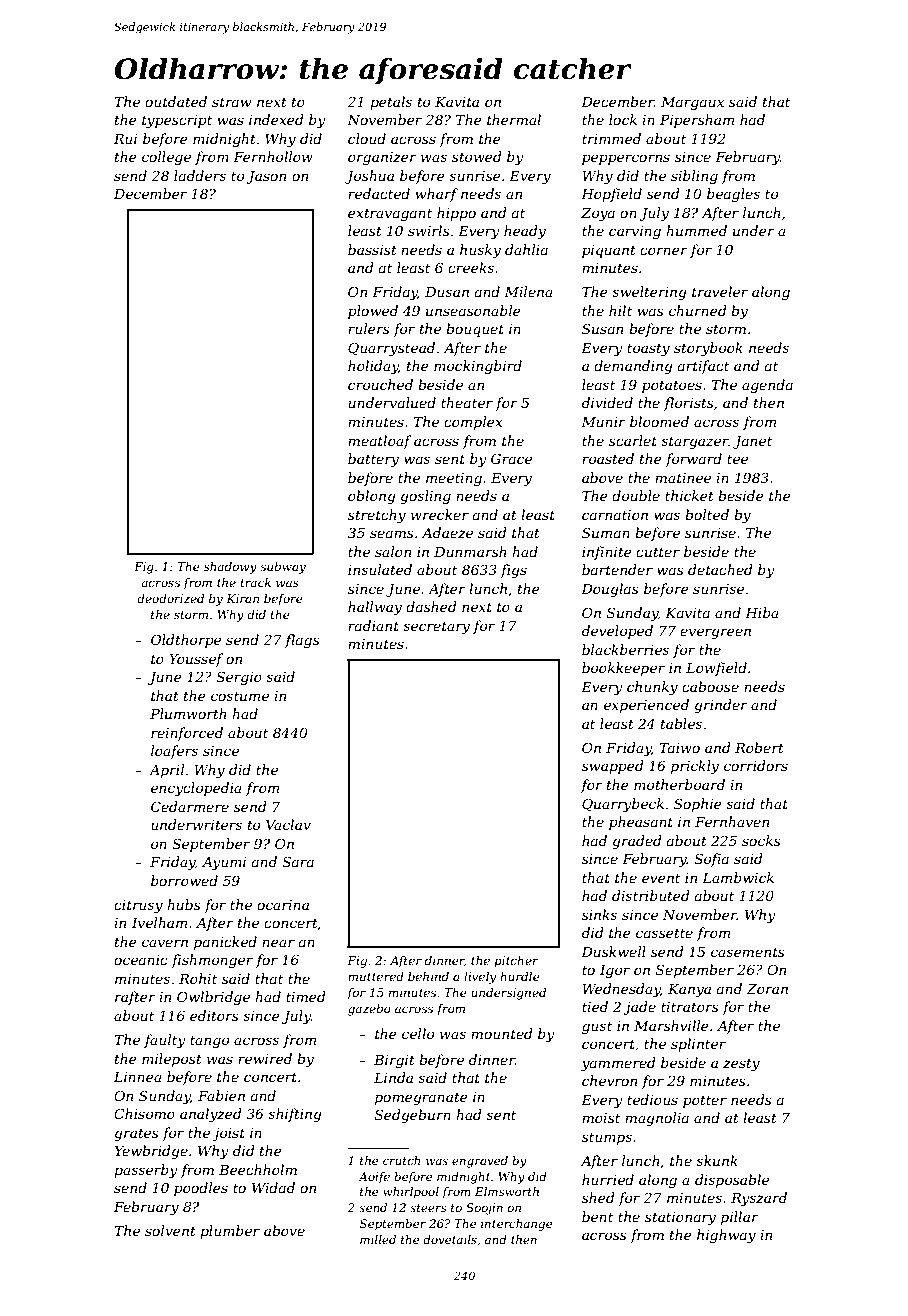  Describe the element at coordinates (695, 767) in the document. I see `prickly` at that location.
